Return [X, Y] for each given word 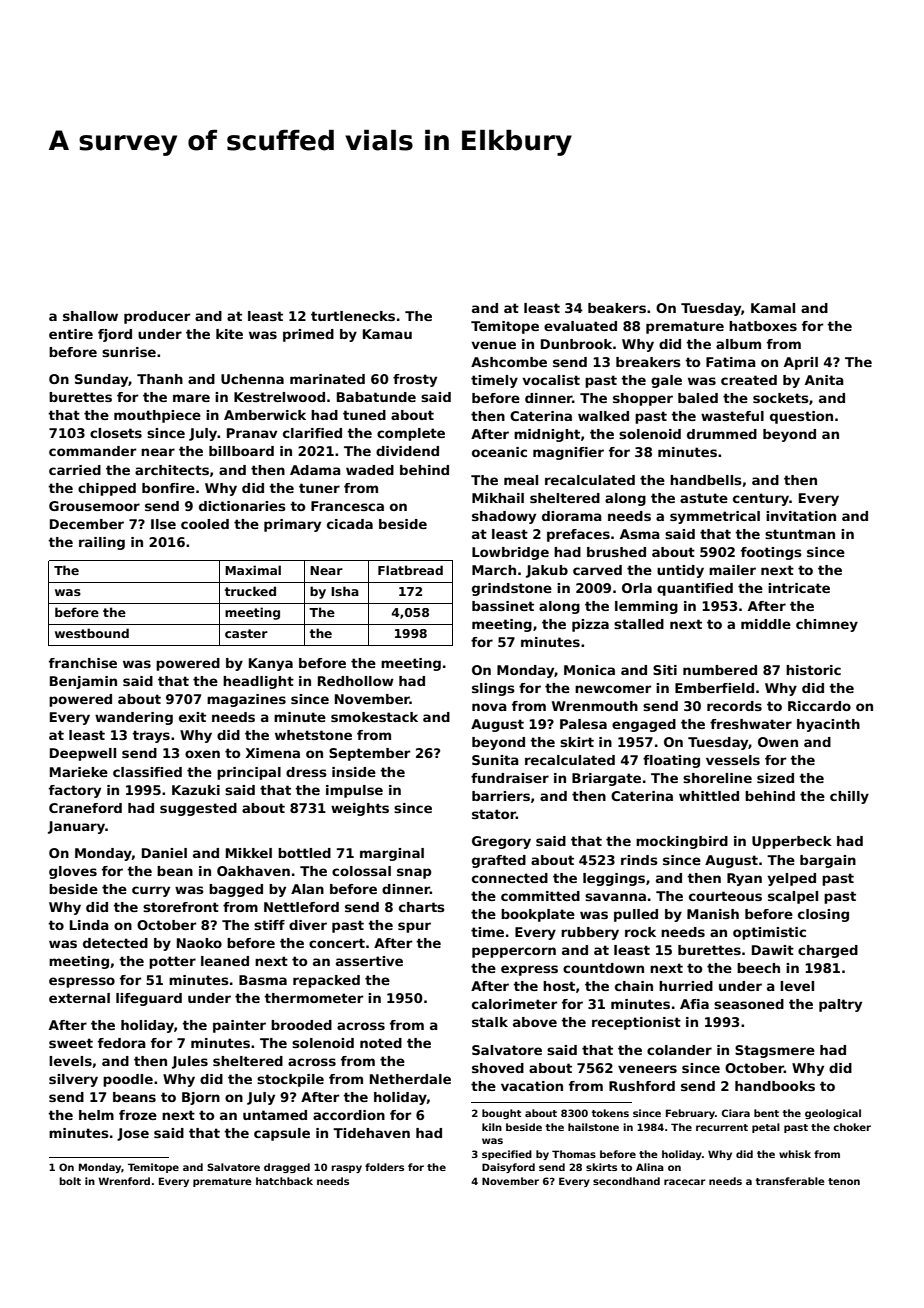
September [369, 754]
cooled [205, 524]
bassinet [503, 606]
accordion [349, 1115]
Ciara [736, 1113]
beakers [617, 308]
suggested [198, 809]
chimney [827, 625]
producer [157, 317]
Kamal [773, 308]
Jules [190, 1062]
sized [775, 778]
